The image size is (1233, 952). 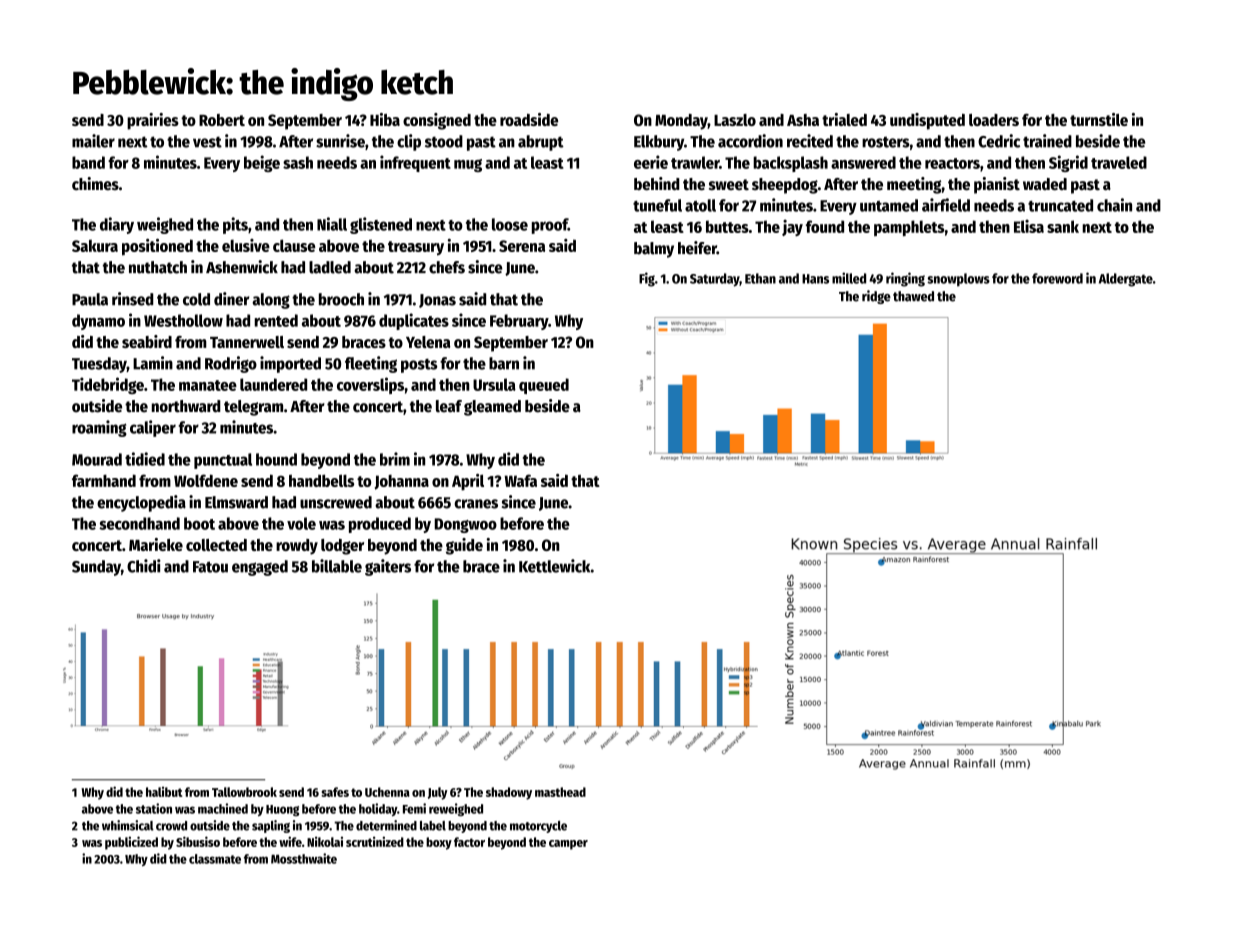 What do you see at coordinates (164, 792) in the page?
I see `halibut` at bounding box center [164, 792].
